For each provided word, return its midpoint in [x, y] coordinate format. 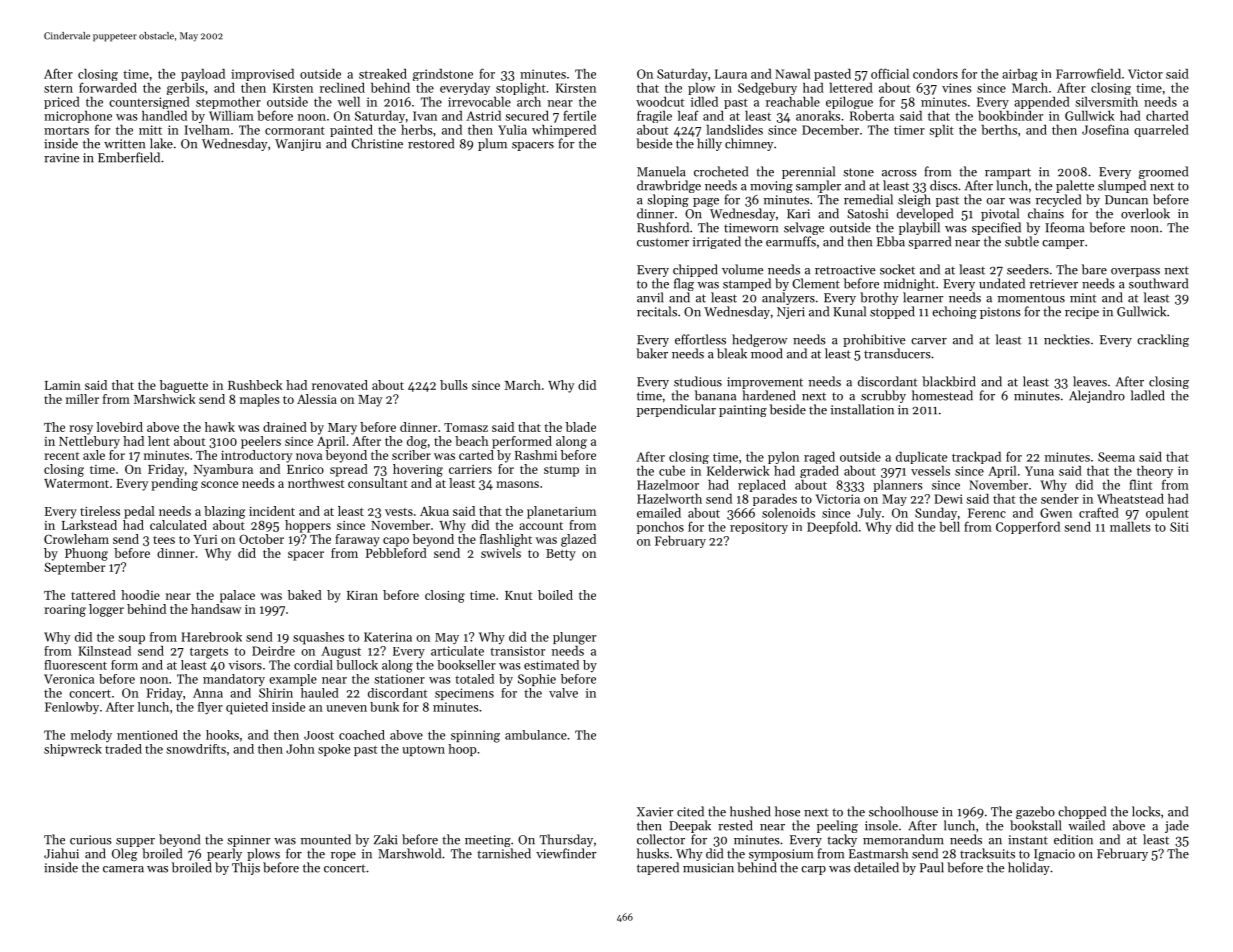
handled [164, 116]
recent [61, 456]
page [706, 202]
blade [581, 427]
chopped [1082, 812]
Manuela [661, 171]
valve [563, 693]
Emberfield [129, 157]
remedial [868, 199]
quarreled [1161, 130]
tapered [658, 868]
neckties [1067, 339]
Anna [208, 693]
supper [135, 842]
